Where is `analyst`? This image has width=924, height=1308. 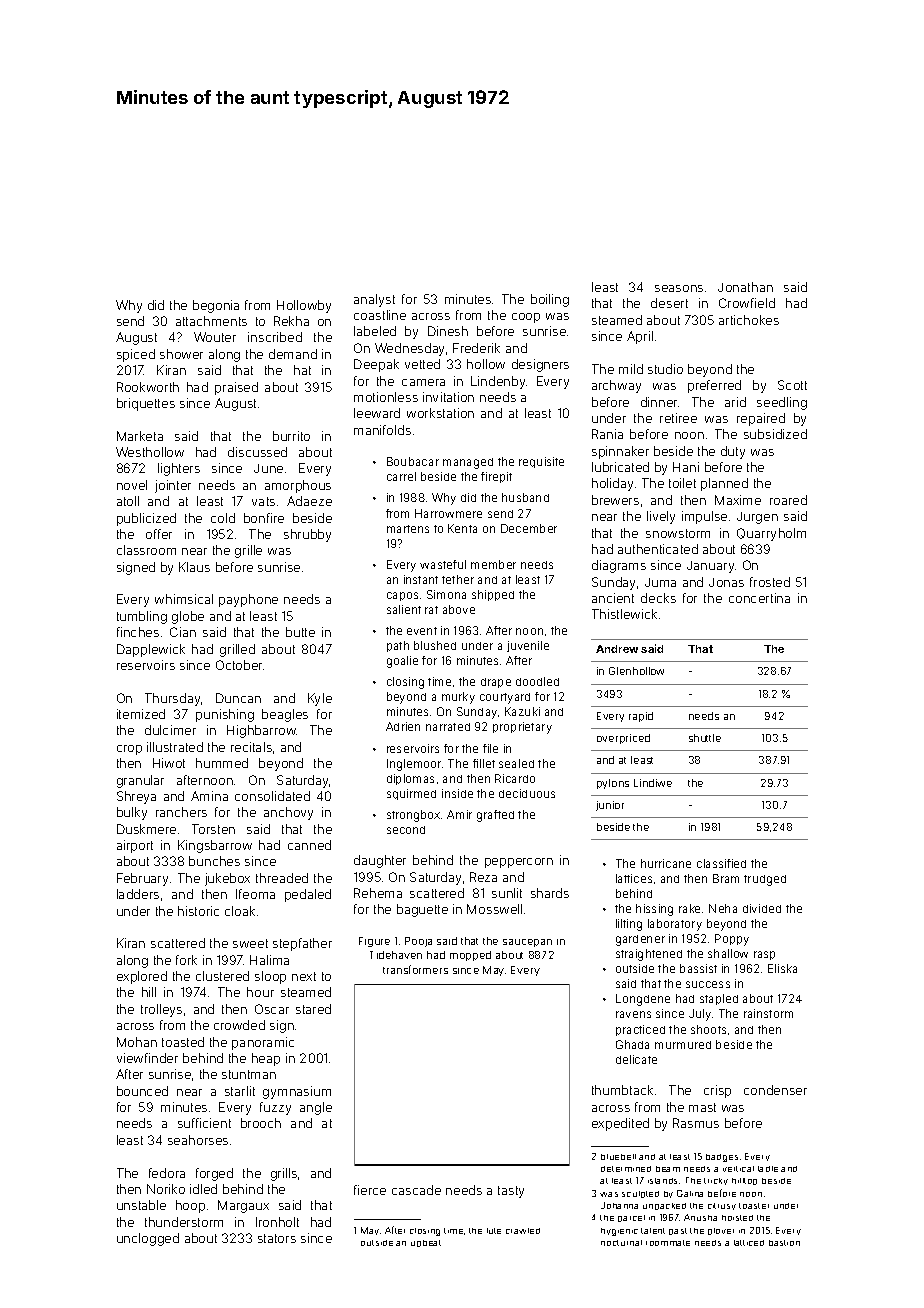
analyst is located at coordinates (374, 300).
